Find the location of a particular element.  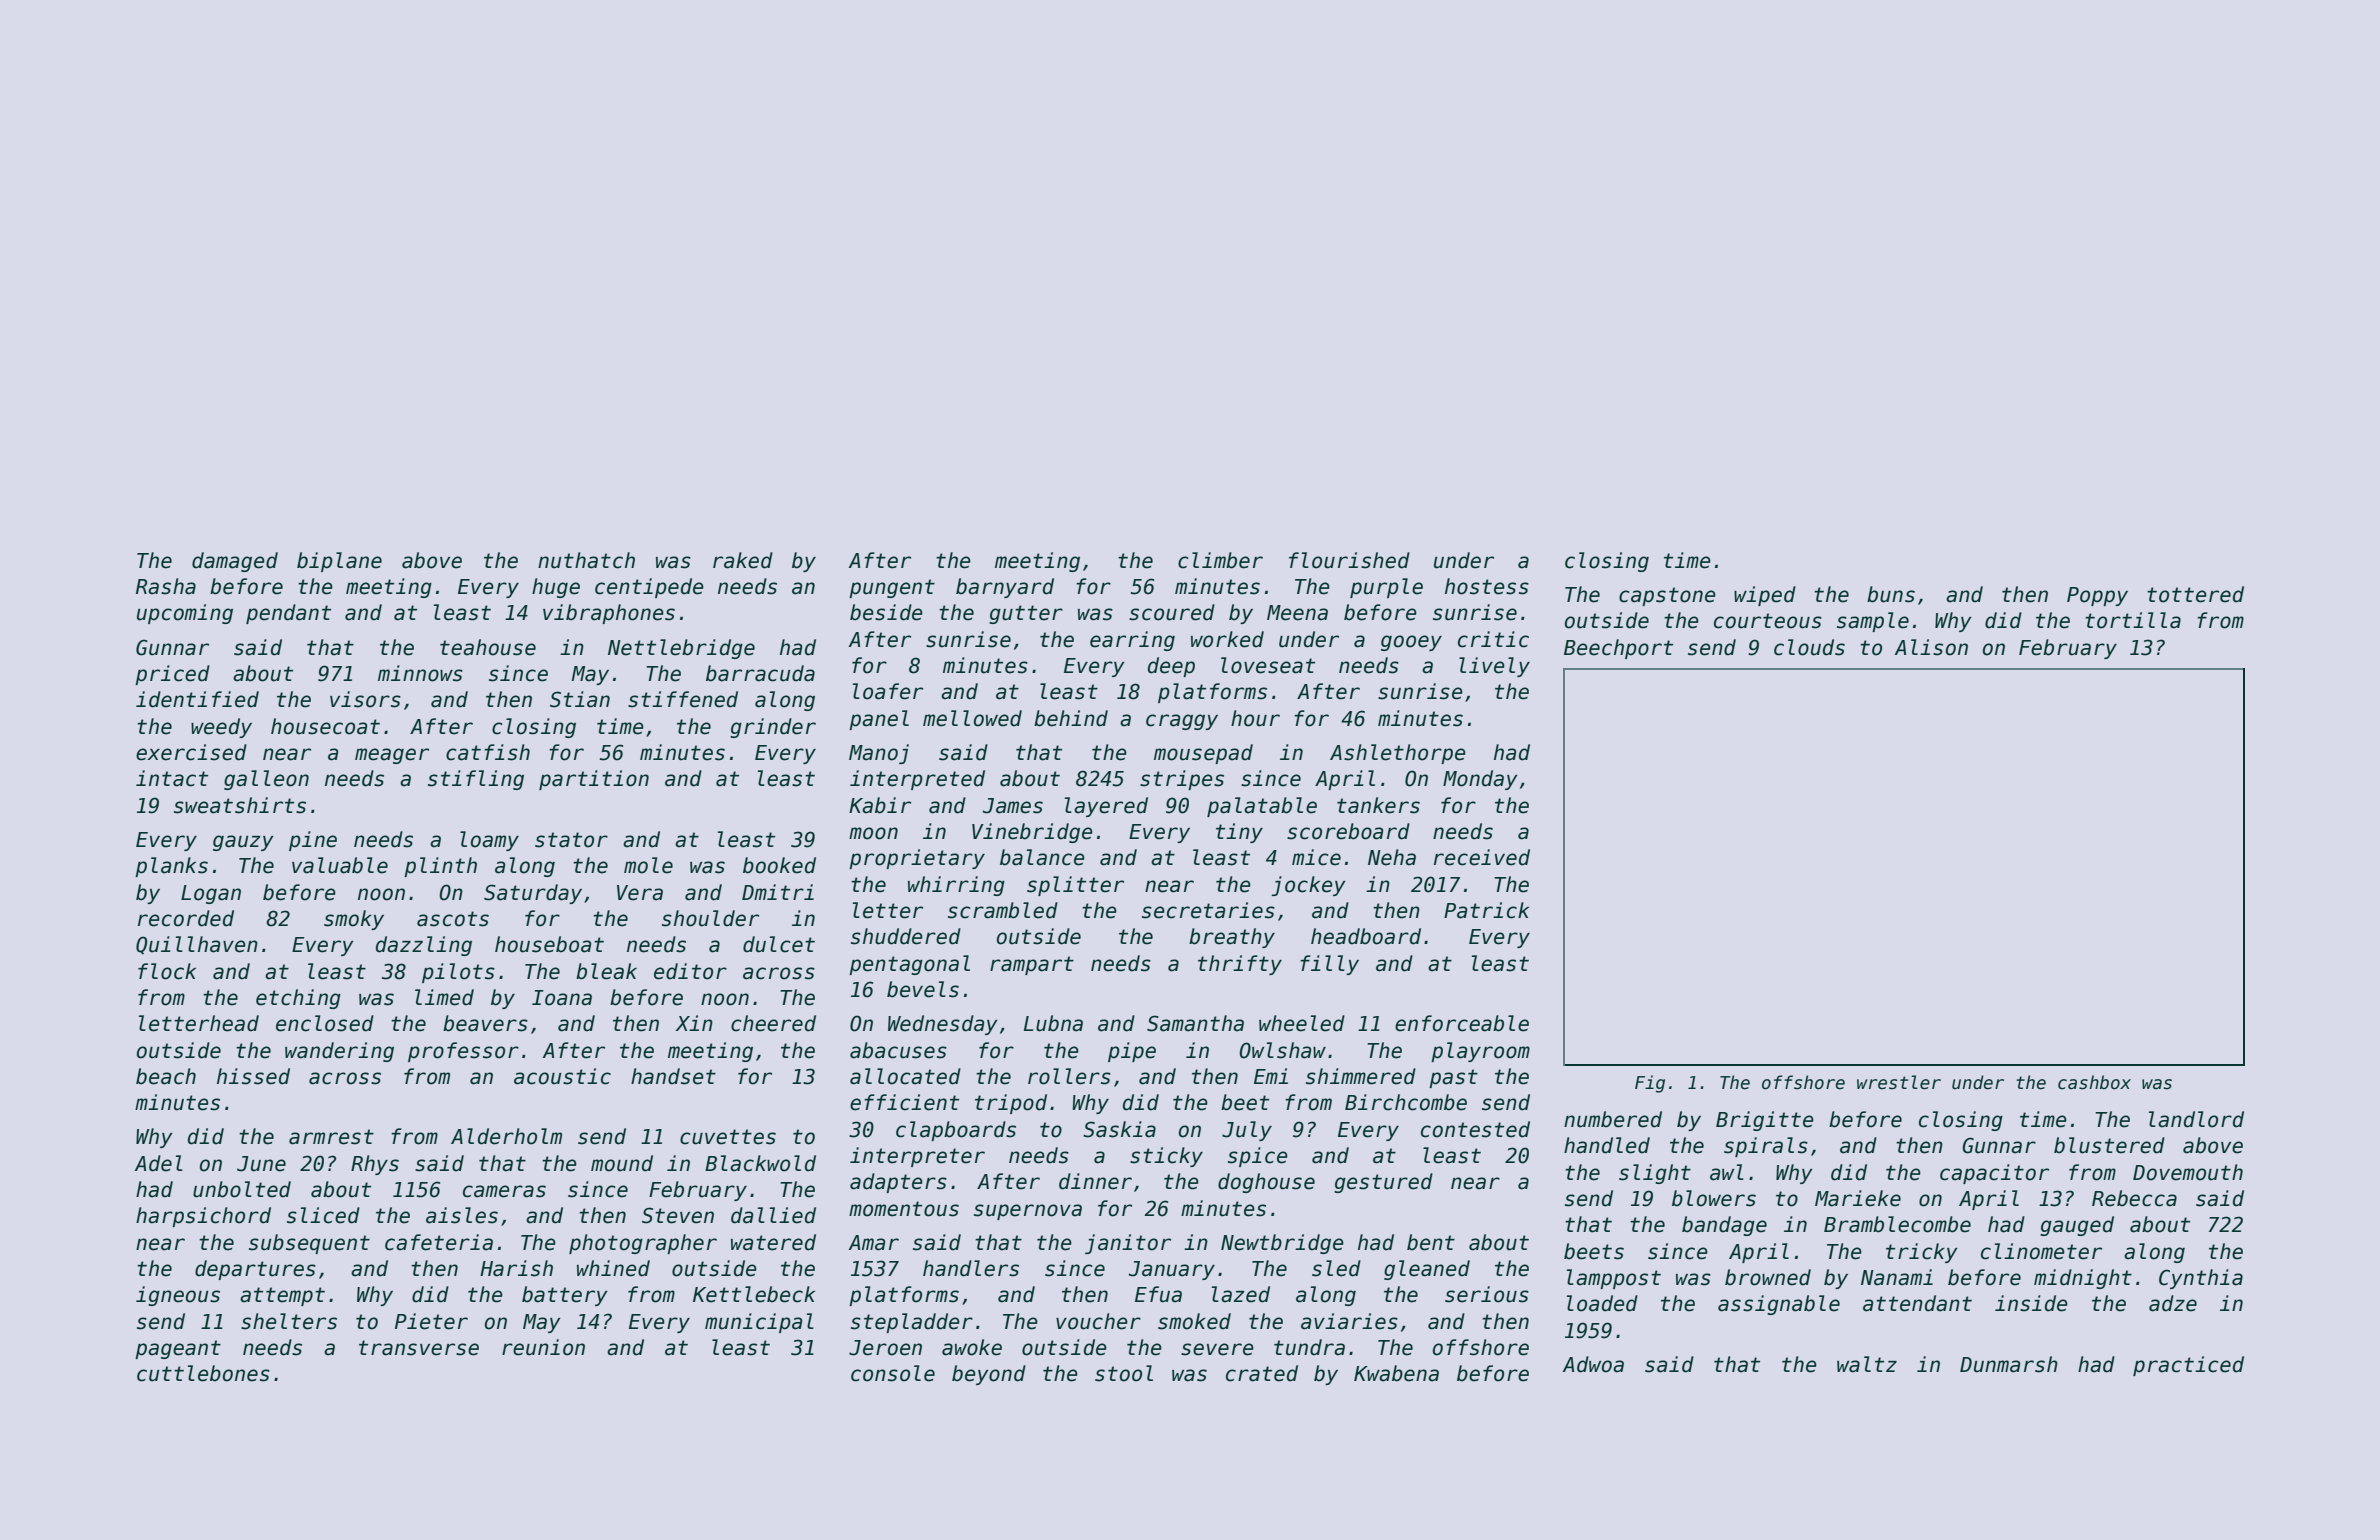

raked is located at coordinates (743, 560).
